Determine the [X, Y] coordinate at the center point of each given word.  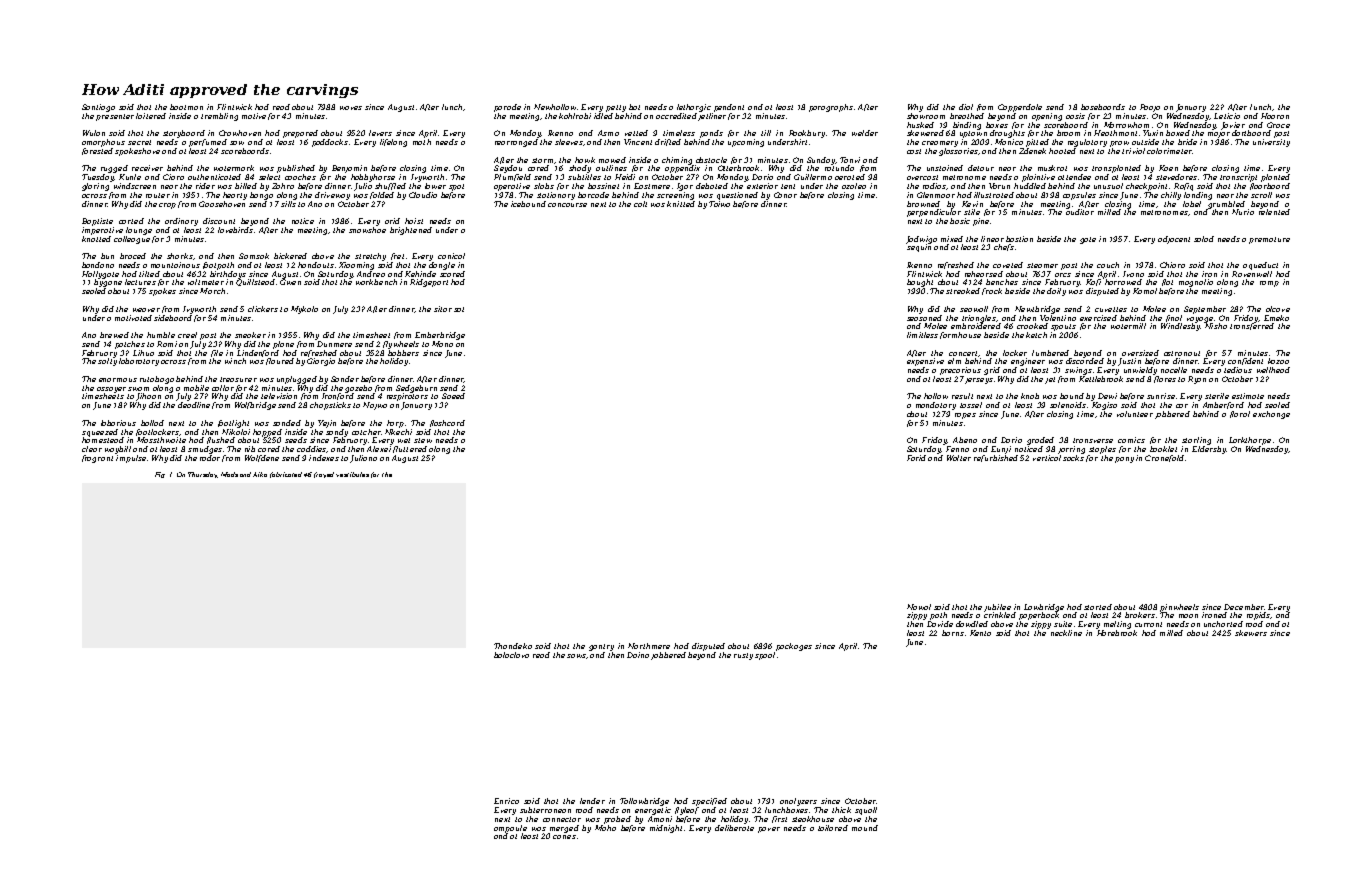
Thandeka [513, 646]
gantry [601, 647]
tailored [833, 828]
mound [865, 828]
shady [580, 169]
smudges [205, 450]
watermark [234, 168]
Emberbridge [440, 336]
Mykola [304, 310]
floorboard [1270, 186]
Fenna [957, 449]
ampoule [510, 829]
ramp [1269, 284]
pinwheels [1179, 608]
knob [1030, 396]
